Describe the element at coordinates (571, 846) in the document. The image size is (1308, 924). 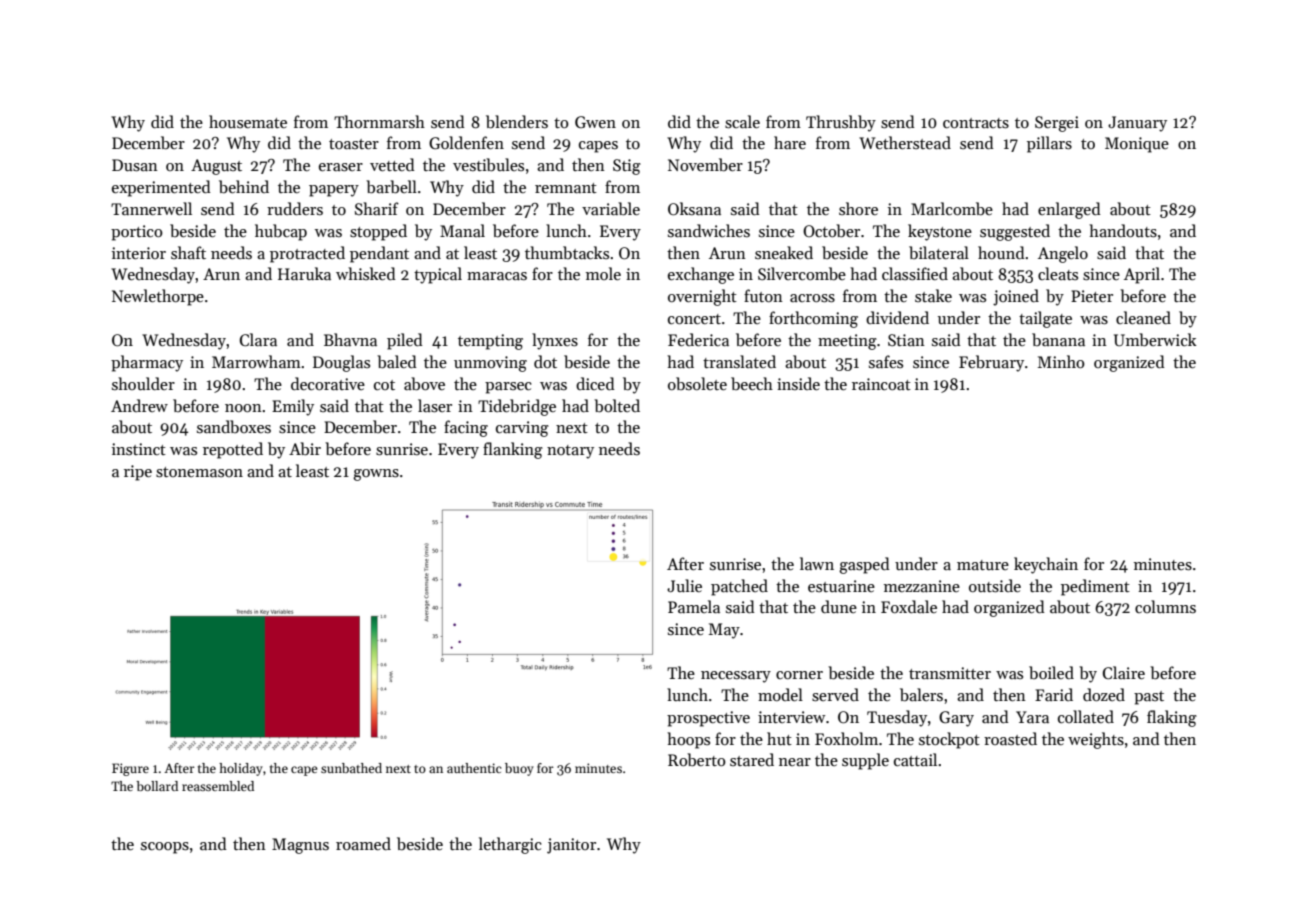
I see `janitor` at that location.
